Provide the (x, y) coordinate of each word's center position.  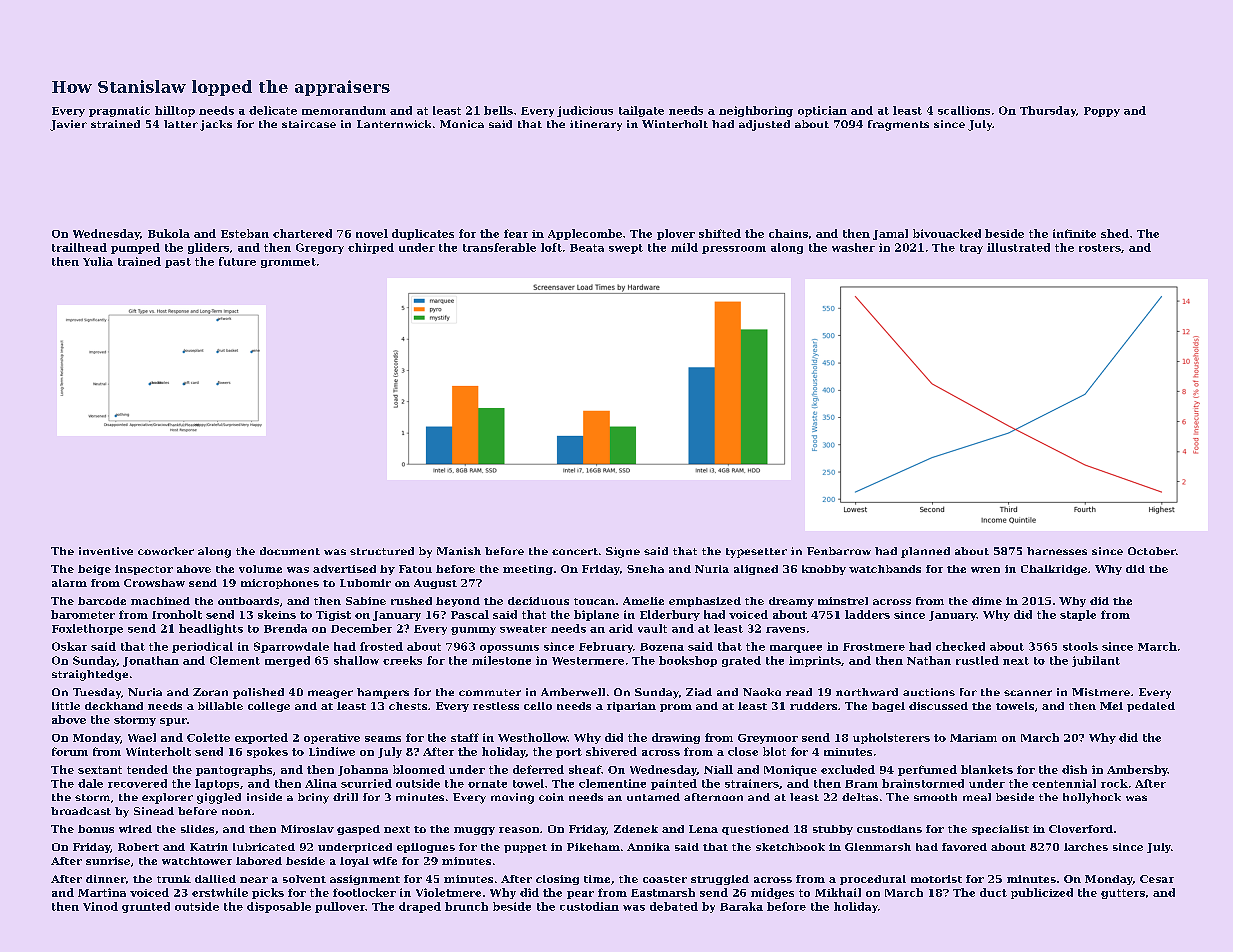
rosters (1100, 248)
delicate (273, 110)
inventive (106, 551)
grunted (146, 907)
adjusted (764, 125)
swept (626, 249)
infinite (1074, 233)
